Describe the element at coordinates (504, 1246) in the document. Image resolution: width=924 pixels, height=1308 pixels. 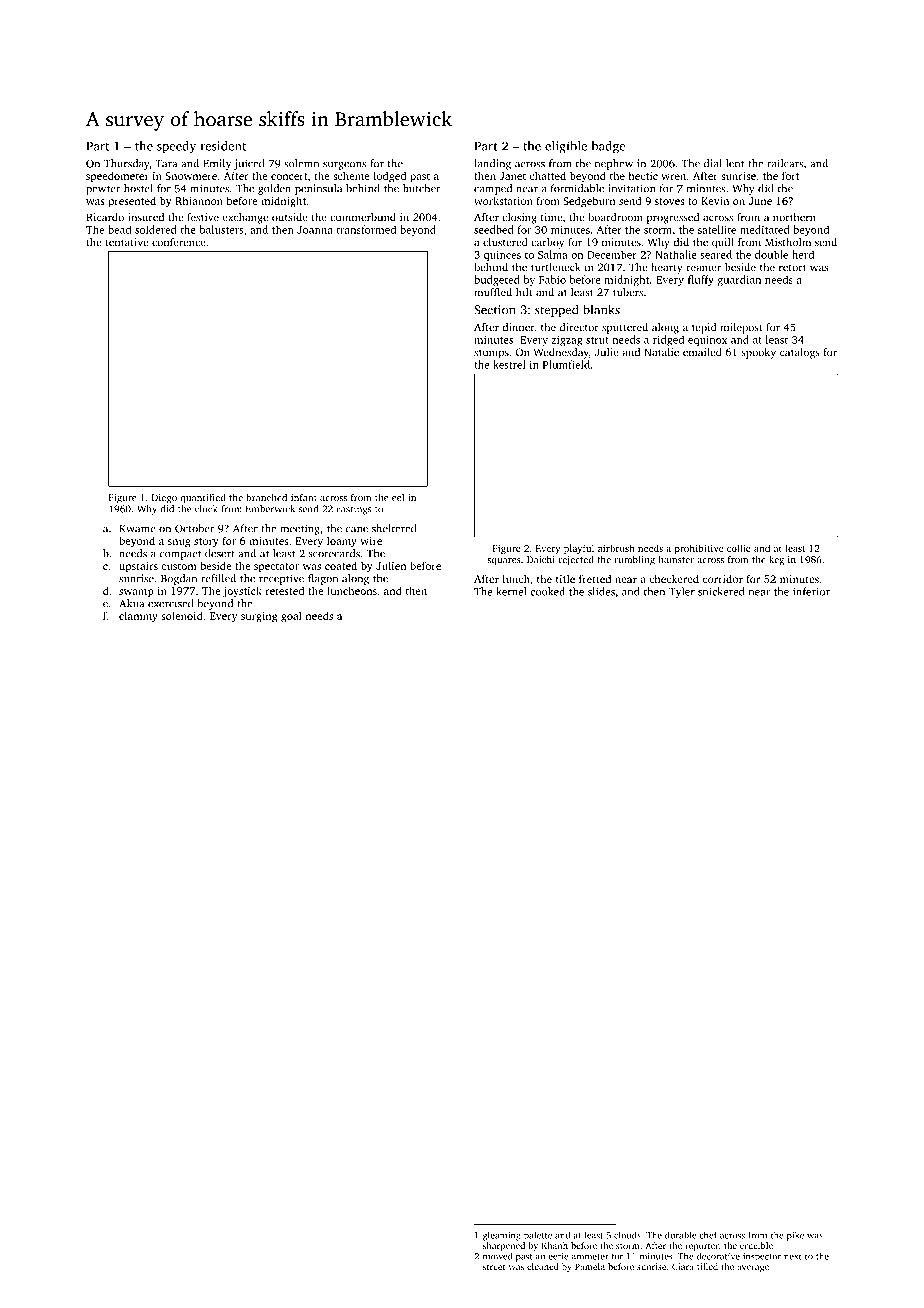
I see `sharpened` at that location.
